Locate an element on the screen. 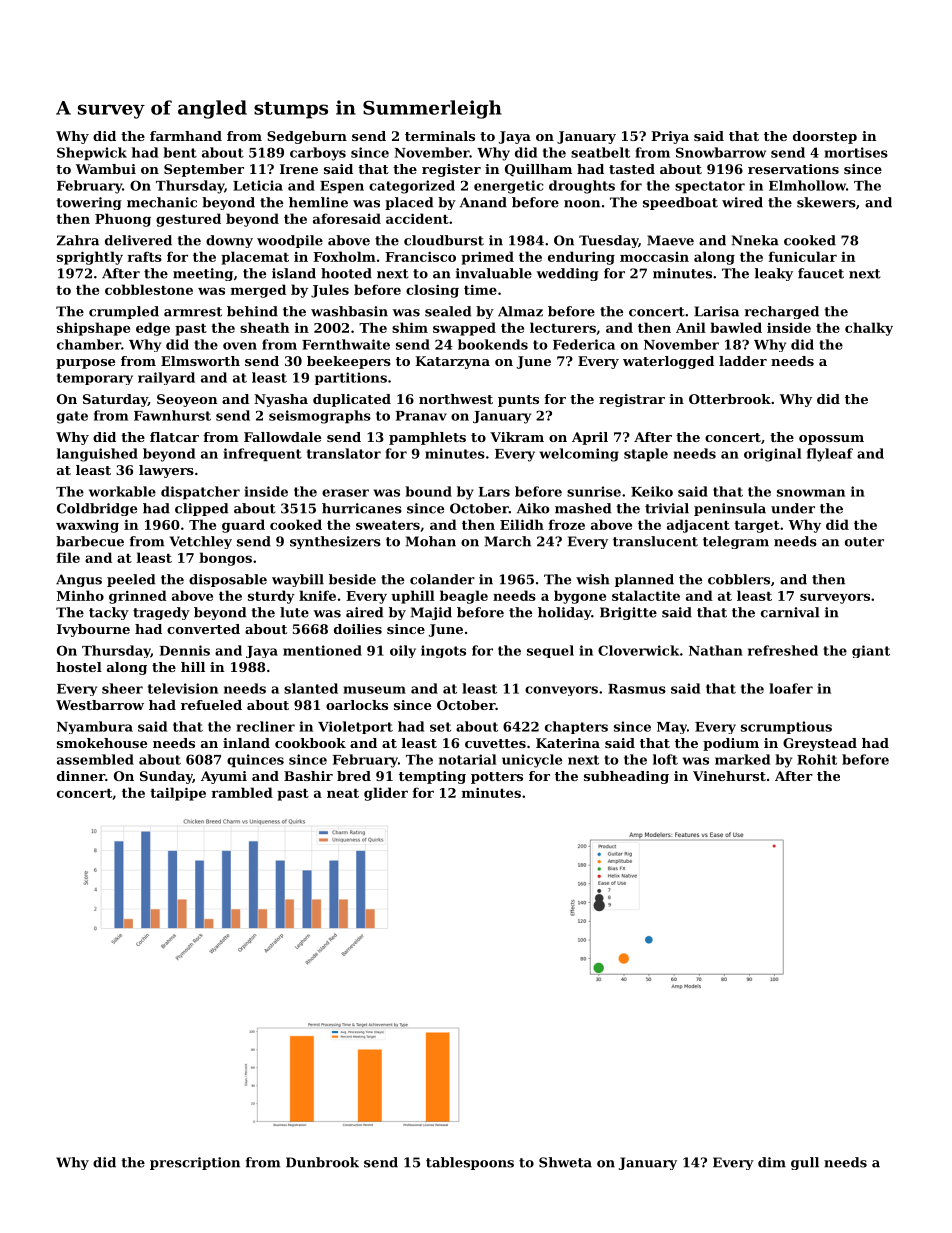 The image size is (952, 1233). doorstep is located at coordinates (825, 137).
